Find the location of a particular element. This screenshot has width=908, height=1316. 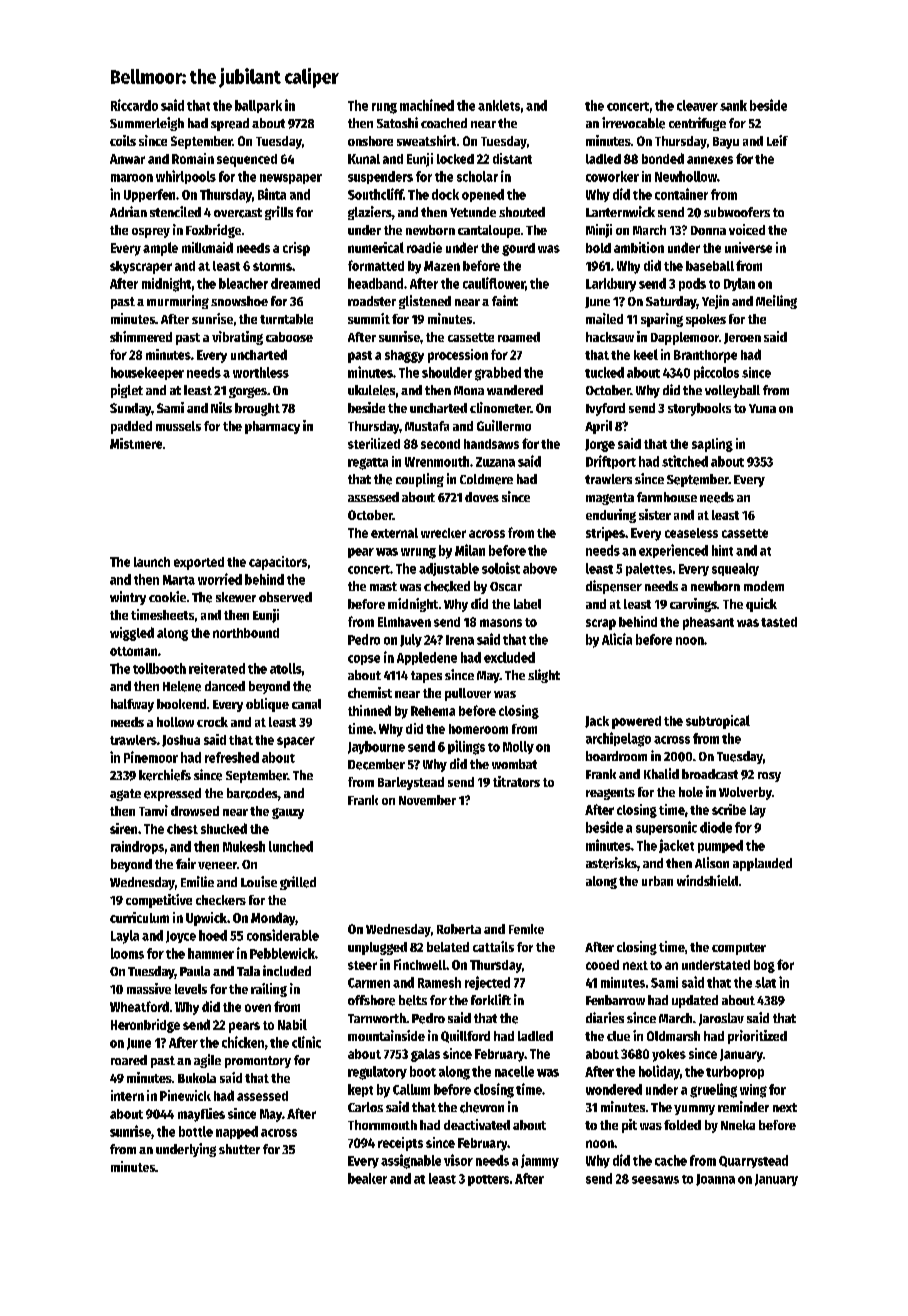

potters is located at coordinates (488, 1180).
